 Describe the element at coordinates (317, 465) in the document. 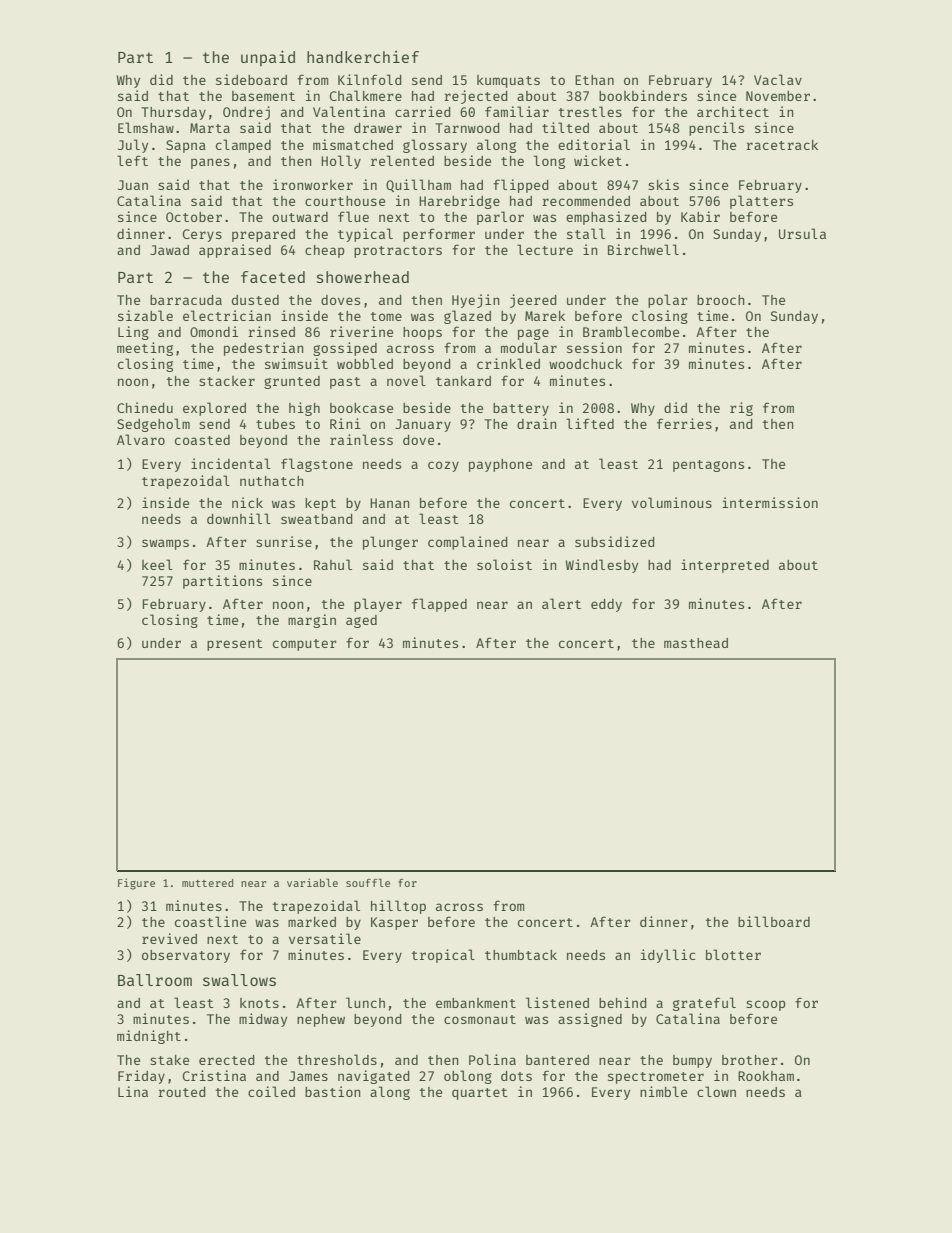

I see `flagstone` at that location.
